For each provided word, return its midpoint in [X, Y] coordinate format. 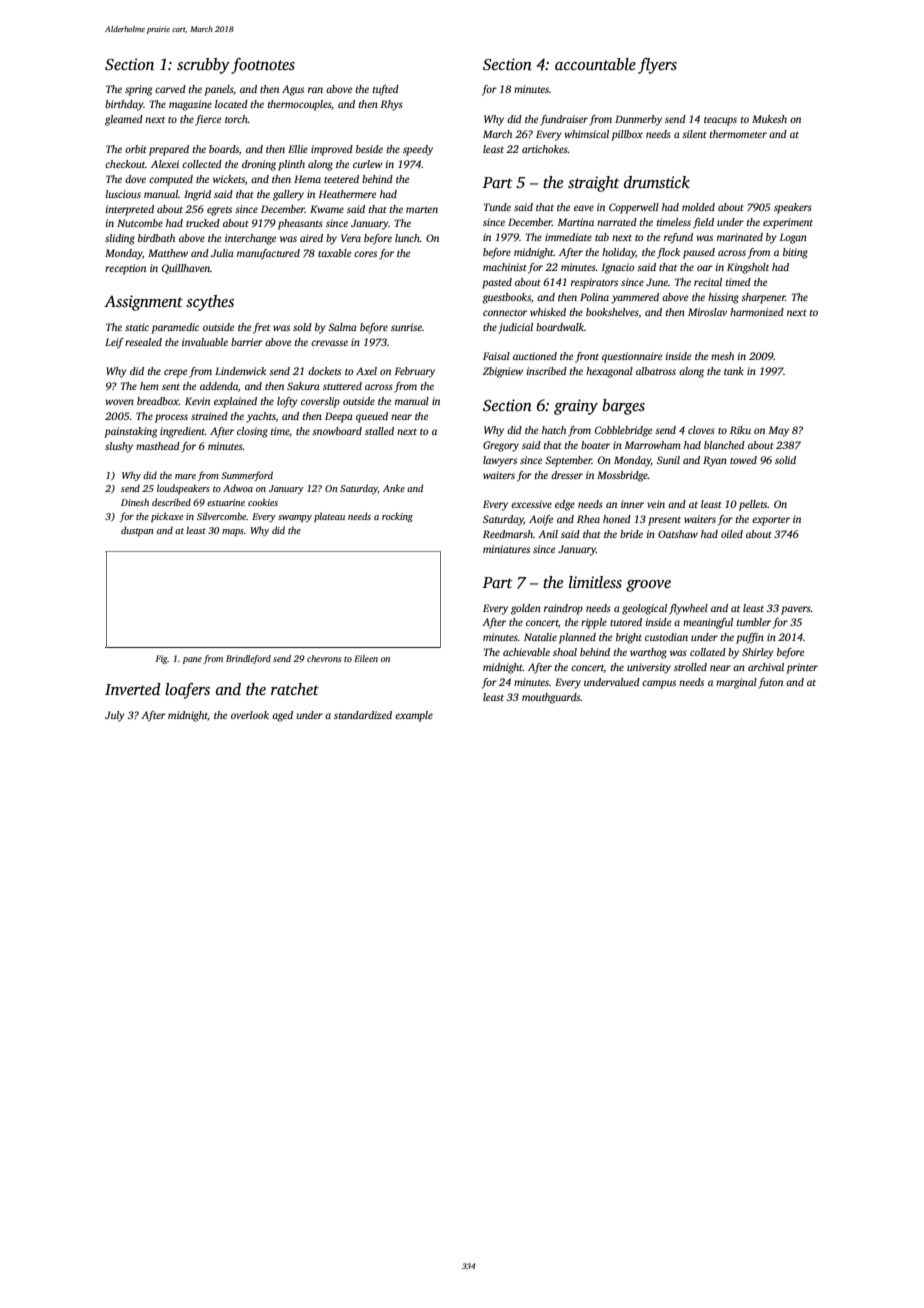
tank [734, 371]
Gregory [501, 446]
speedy [418, 150]
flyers [657, 66]
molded [698, 207]
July [115, 716]
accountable [595, 64]
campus [659, 684]
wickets [229, 179]
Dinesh [135, 502]
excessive [531, 504]
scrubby [203, 66]
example [414, 716]
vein [656, 504]
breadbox [158, 401]
